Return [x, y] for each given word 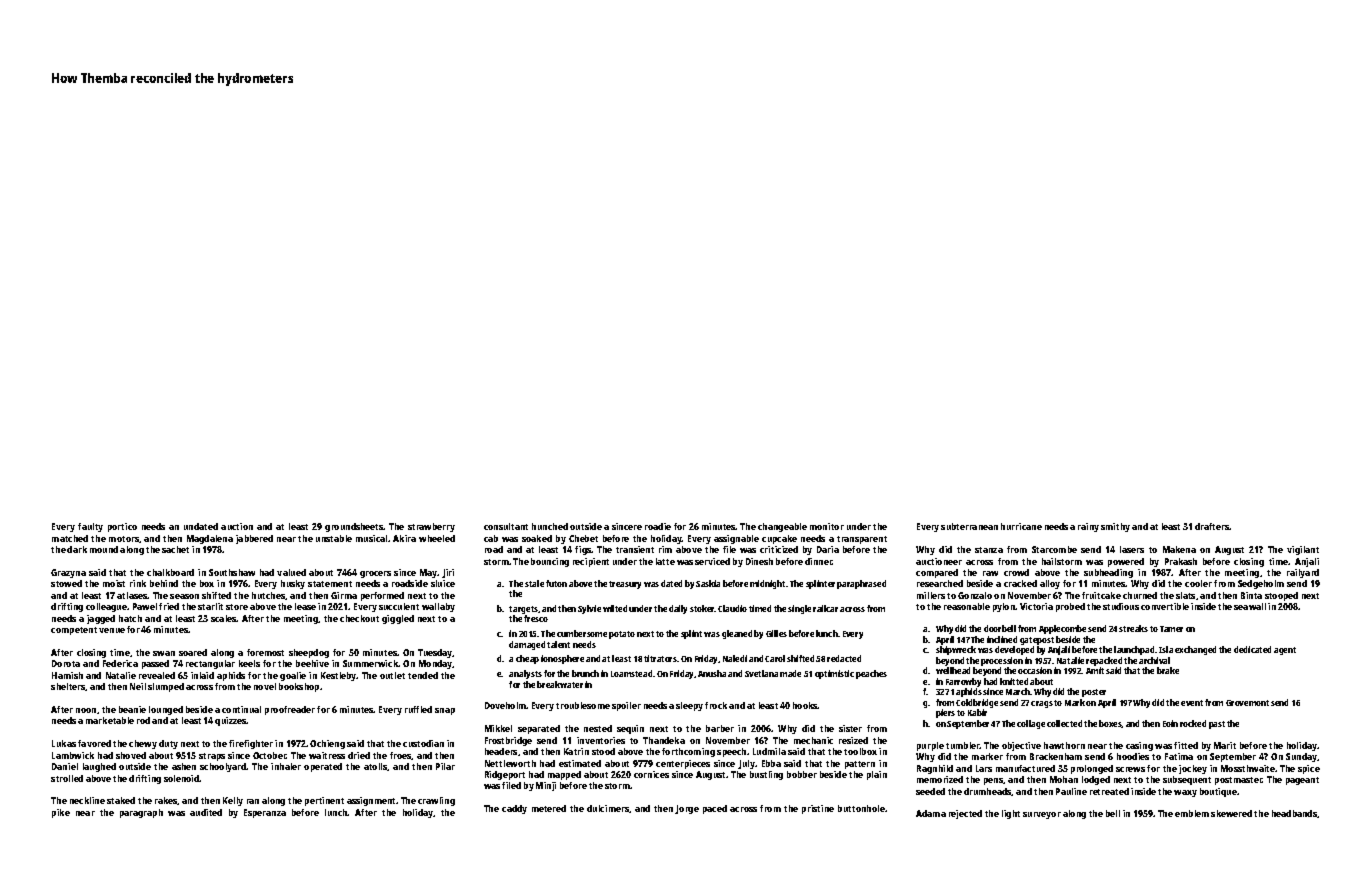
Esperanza [265, 813]
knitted [1014, 681]
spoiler [626, 706]
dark [77, 549]
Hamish [67, 675]
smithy [1115, 527]
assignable [736, 539]
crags [1042, 704]
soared [193, 652]
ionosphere [562, 659]
